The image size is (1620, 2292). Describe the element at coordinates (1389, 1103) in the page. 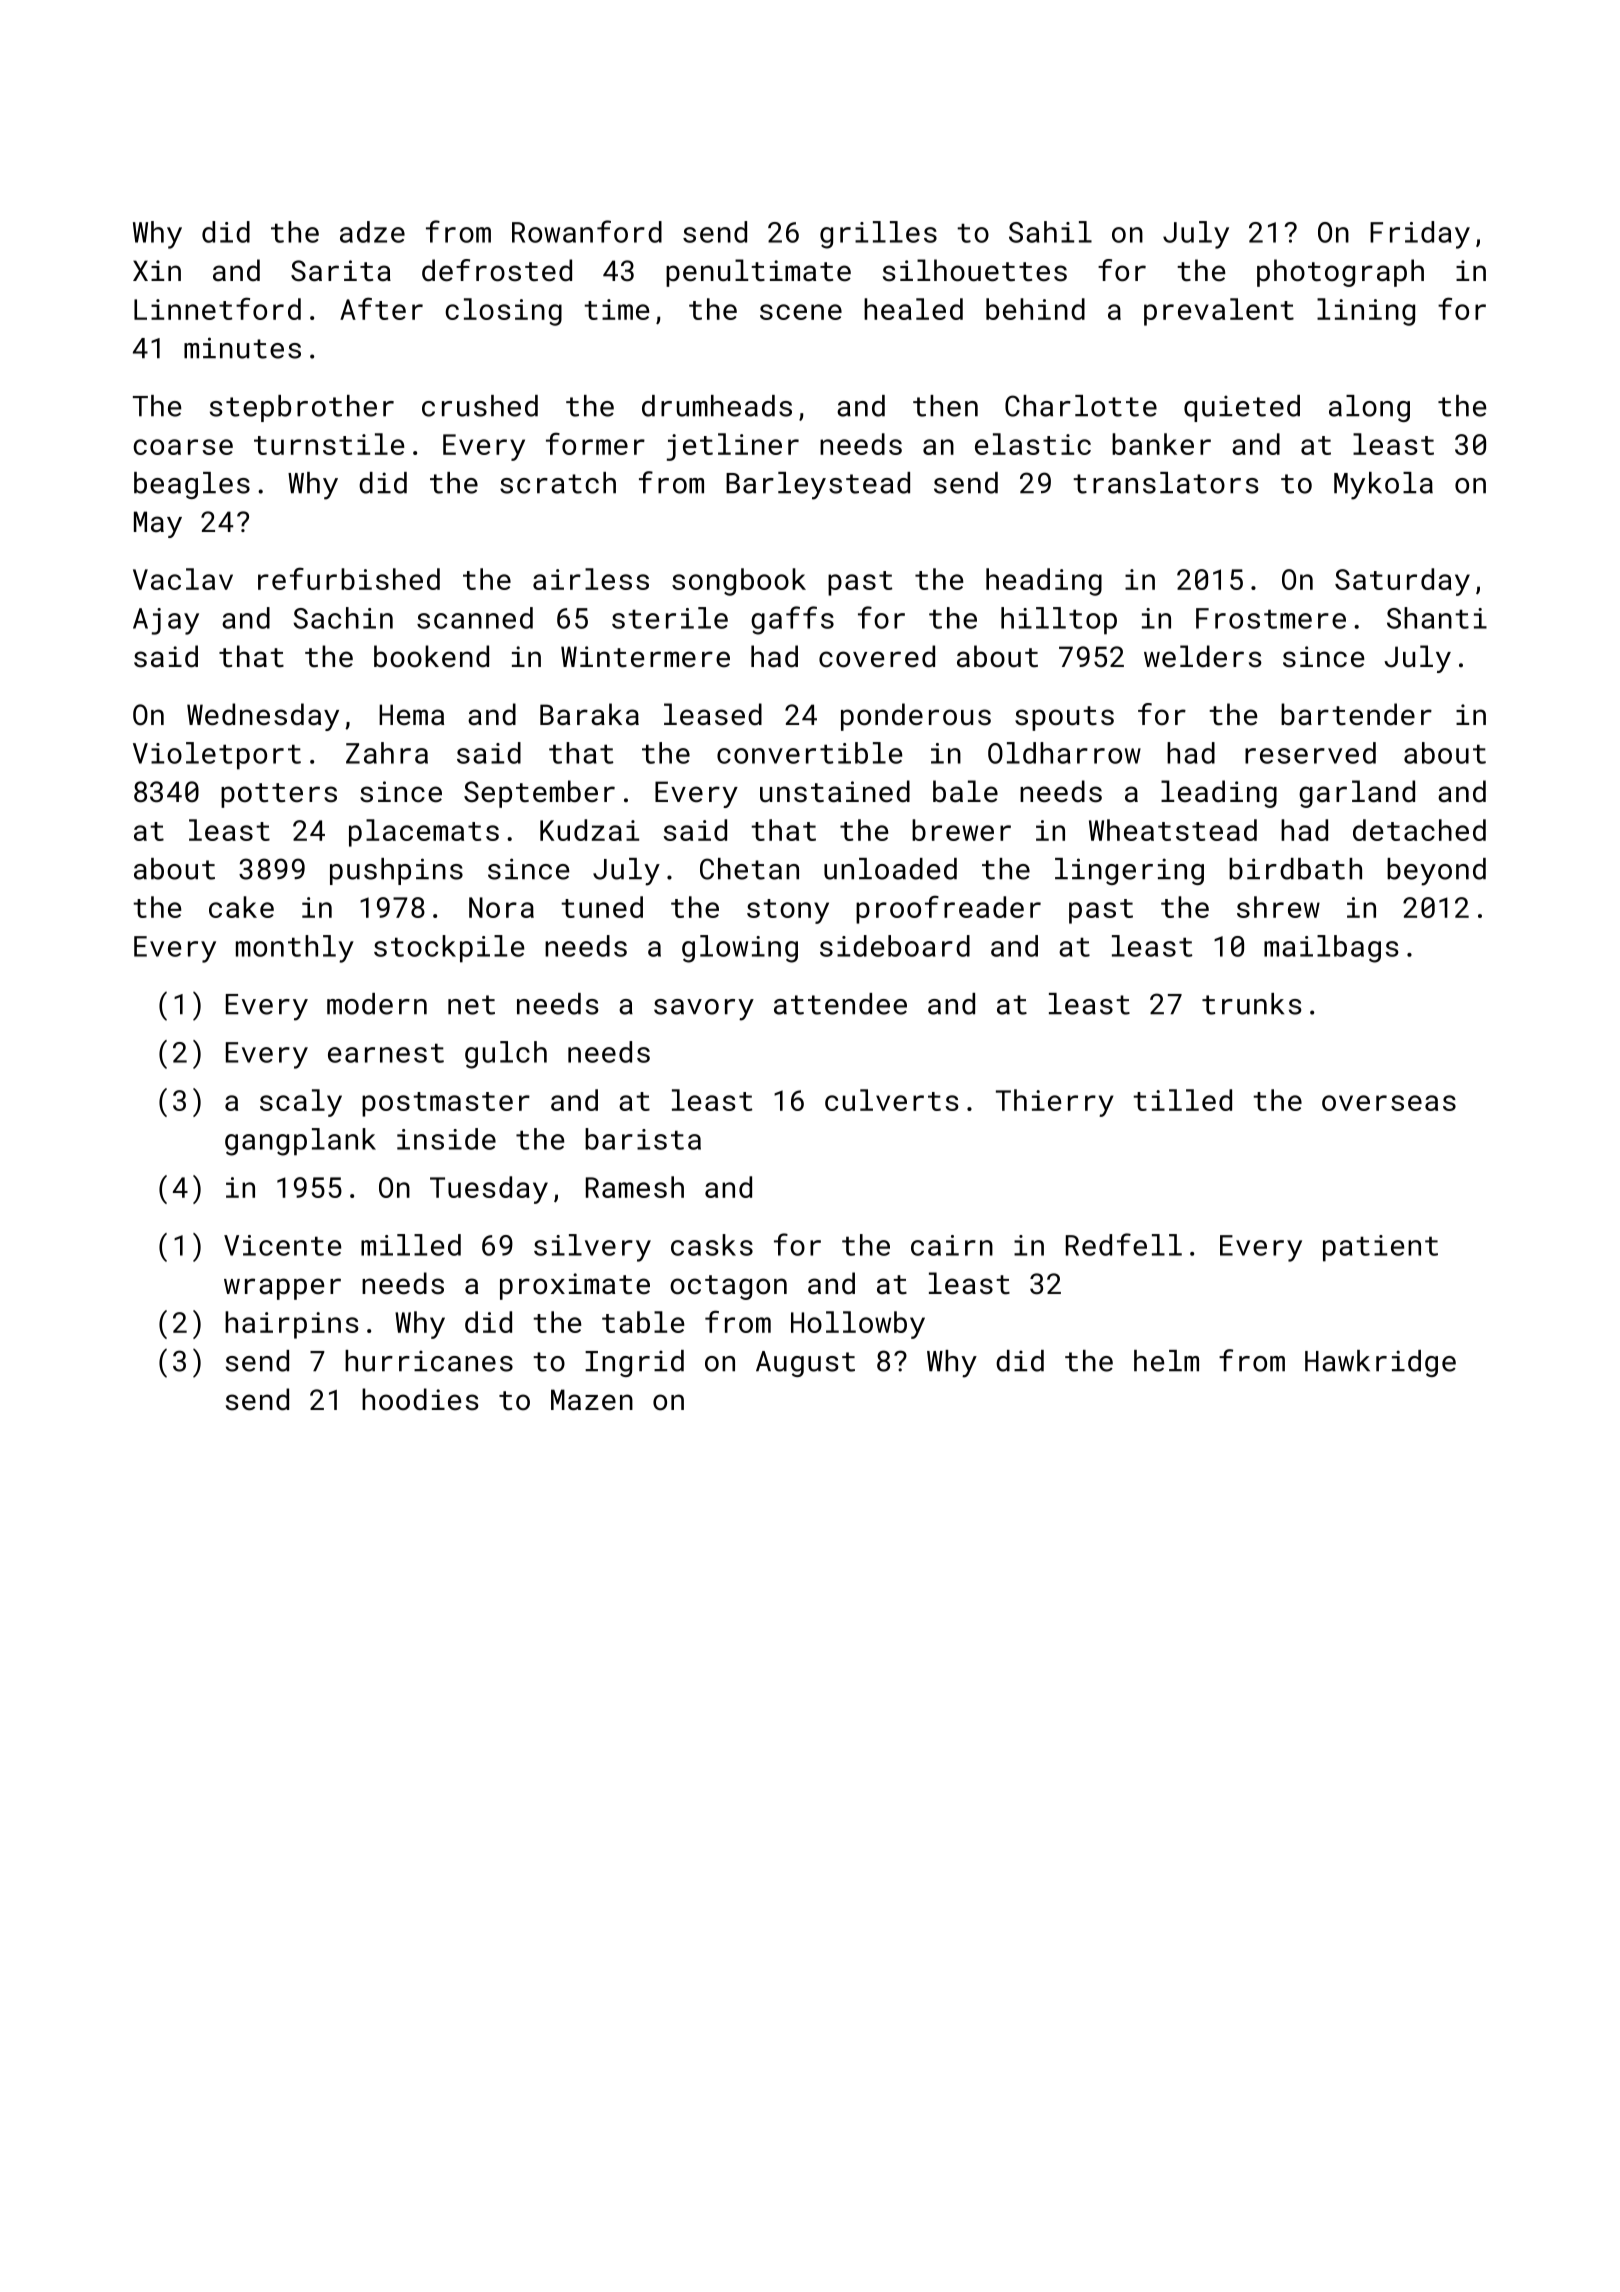

I see `overseas` at that location.
